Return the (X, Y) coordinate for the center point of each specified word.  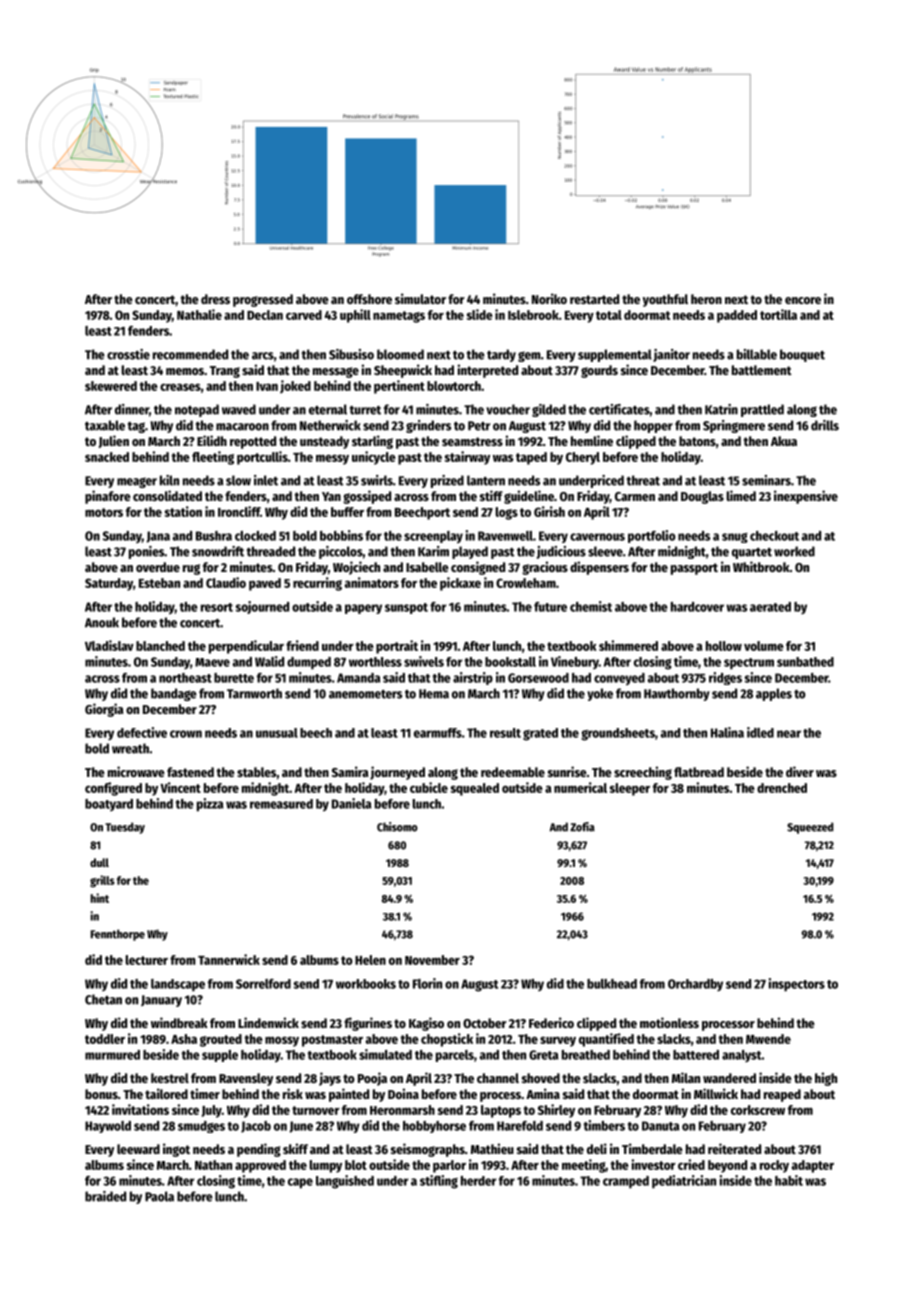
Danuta (661, 1126)
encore (803, 300)
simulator (420, 298)
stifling (439, 1182)
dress (215, 299)
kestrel (170, 1078)
